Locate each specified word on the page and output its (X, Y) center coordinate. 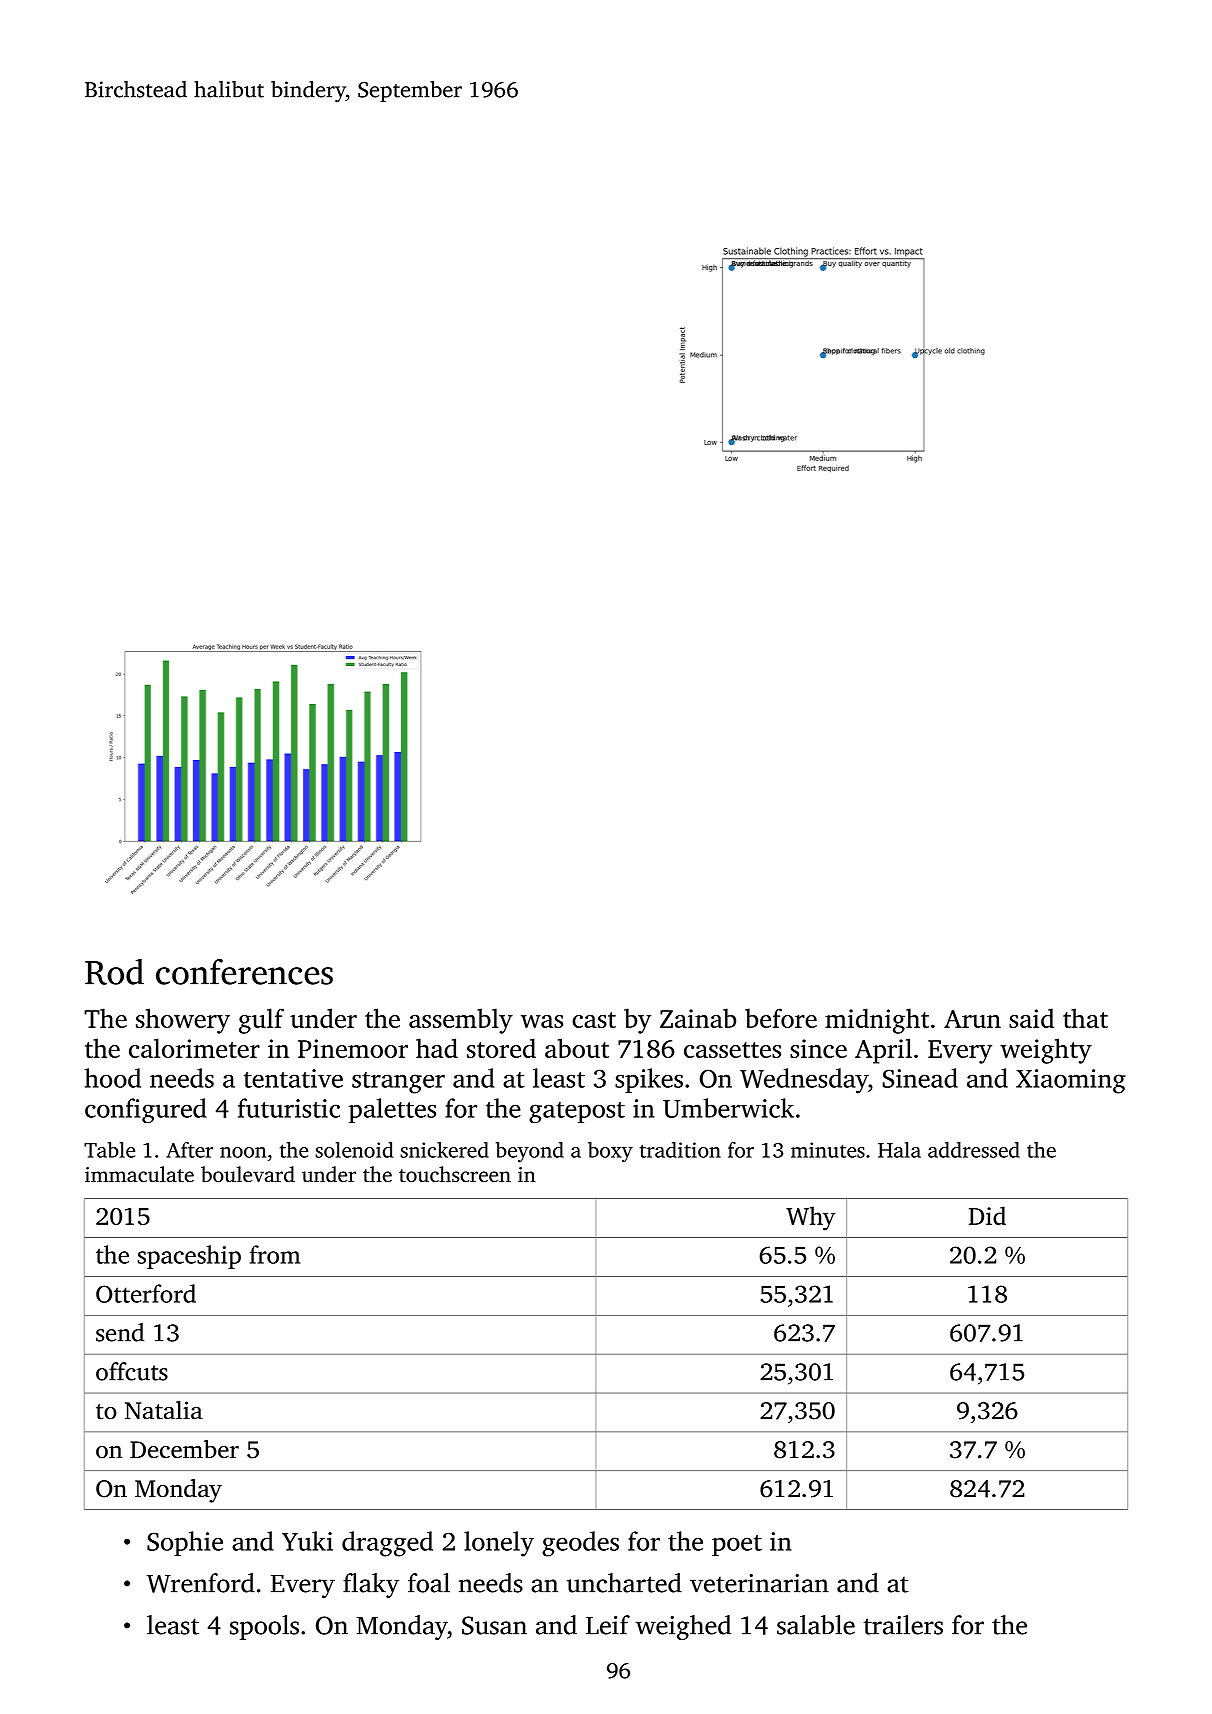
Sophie (185, 1543)
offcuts (132, 1371)
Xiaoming (1071, 1081)
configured (145, 1110)
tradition (680, 1150)
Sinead (920, 1078)
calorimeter (194, 1048)
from (275, 1254)
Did (987, 1215)
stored (501, 1048)
